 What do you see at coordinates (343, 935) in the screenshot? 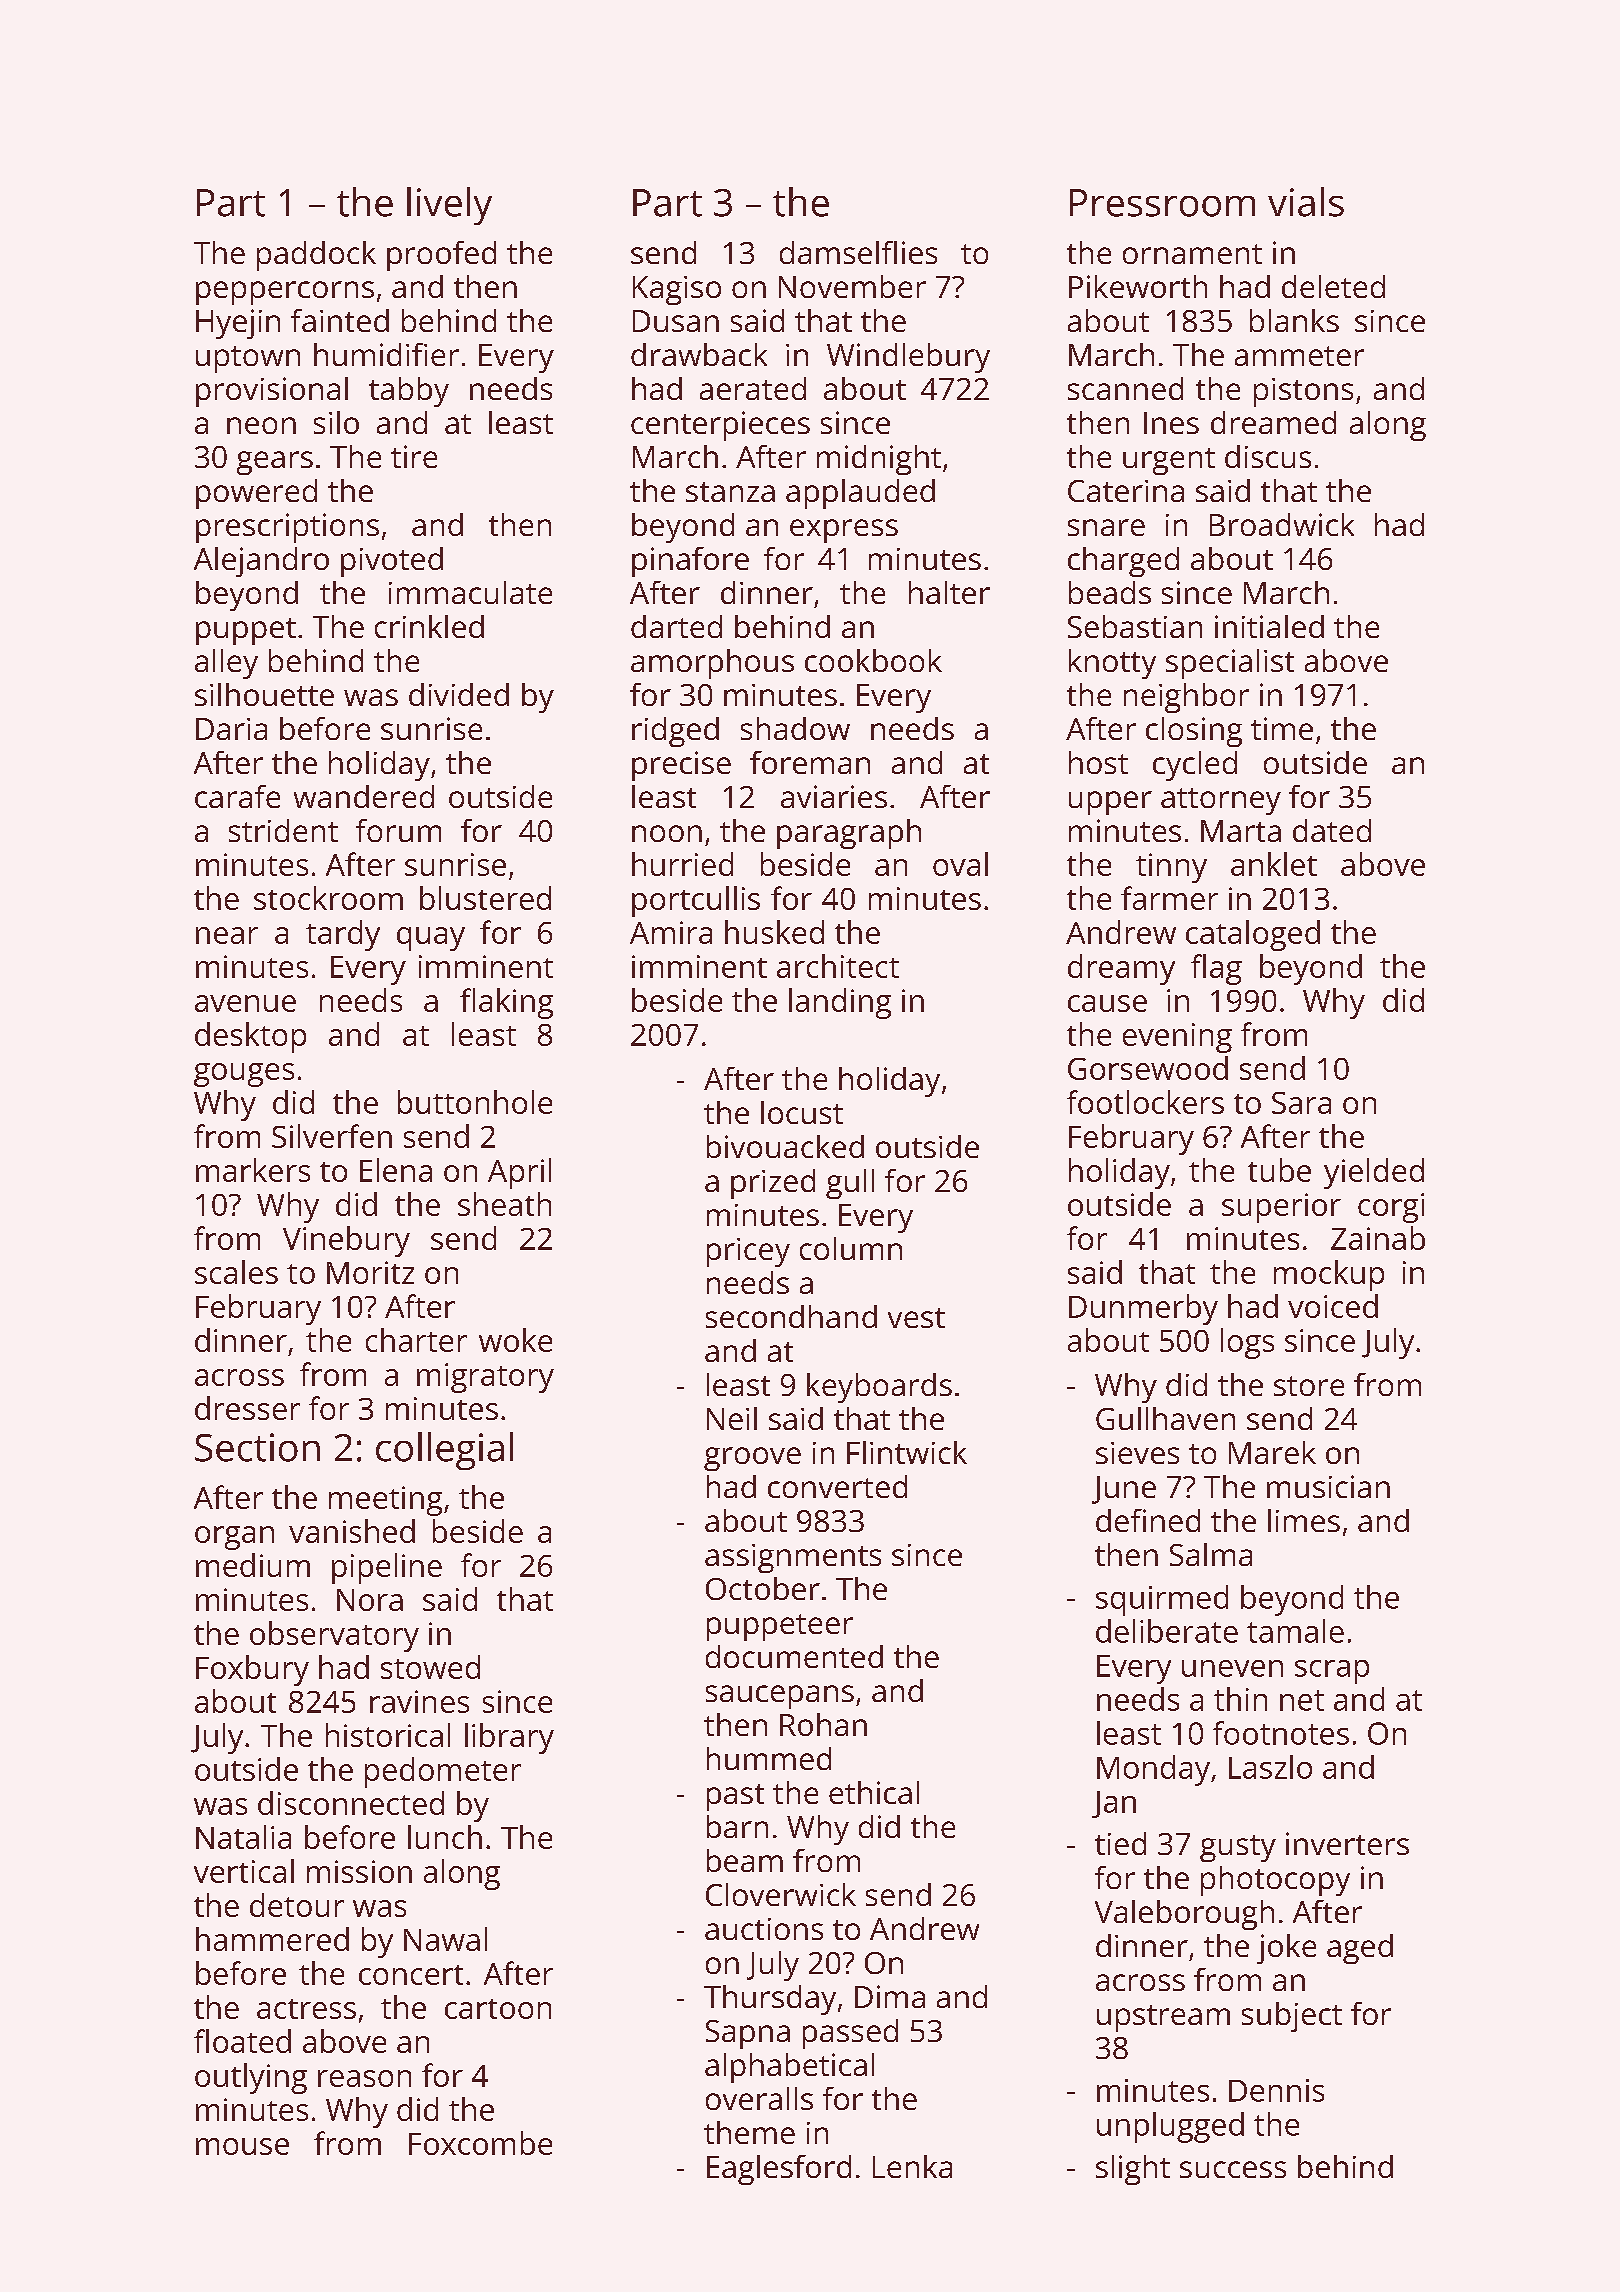
I see `tardy` at bounding box center [343, 935].
